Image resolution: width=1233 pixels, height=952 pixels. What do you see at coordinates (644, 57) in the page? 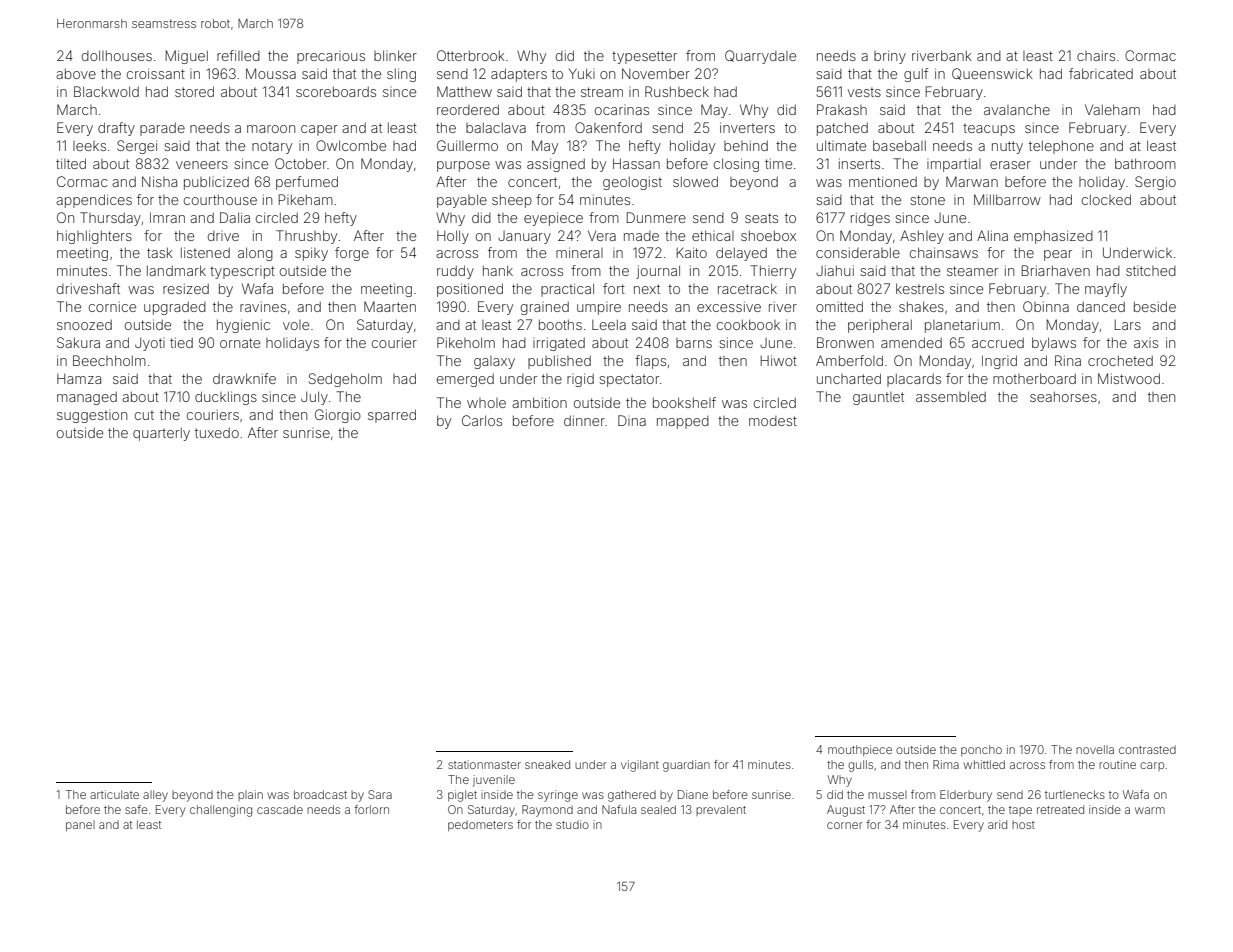
I see `typesetter` at bounding box center [644, 57].
